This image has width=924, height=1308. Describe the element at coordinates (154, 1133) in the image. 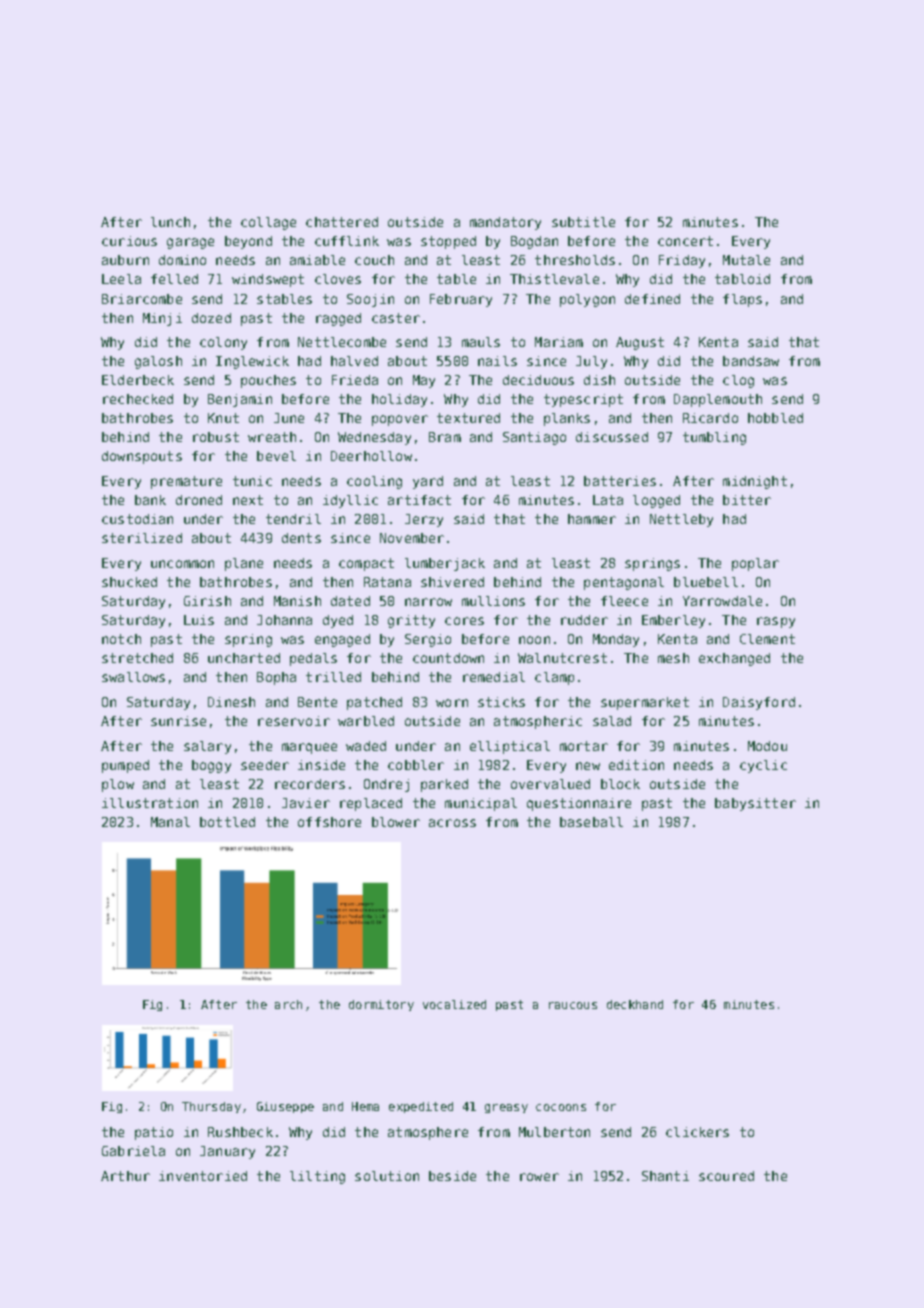

I see `patio` at that location.
